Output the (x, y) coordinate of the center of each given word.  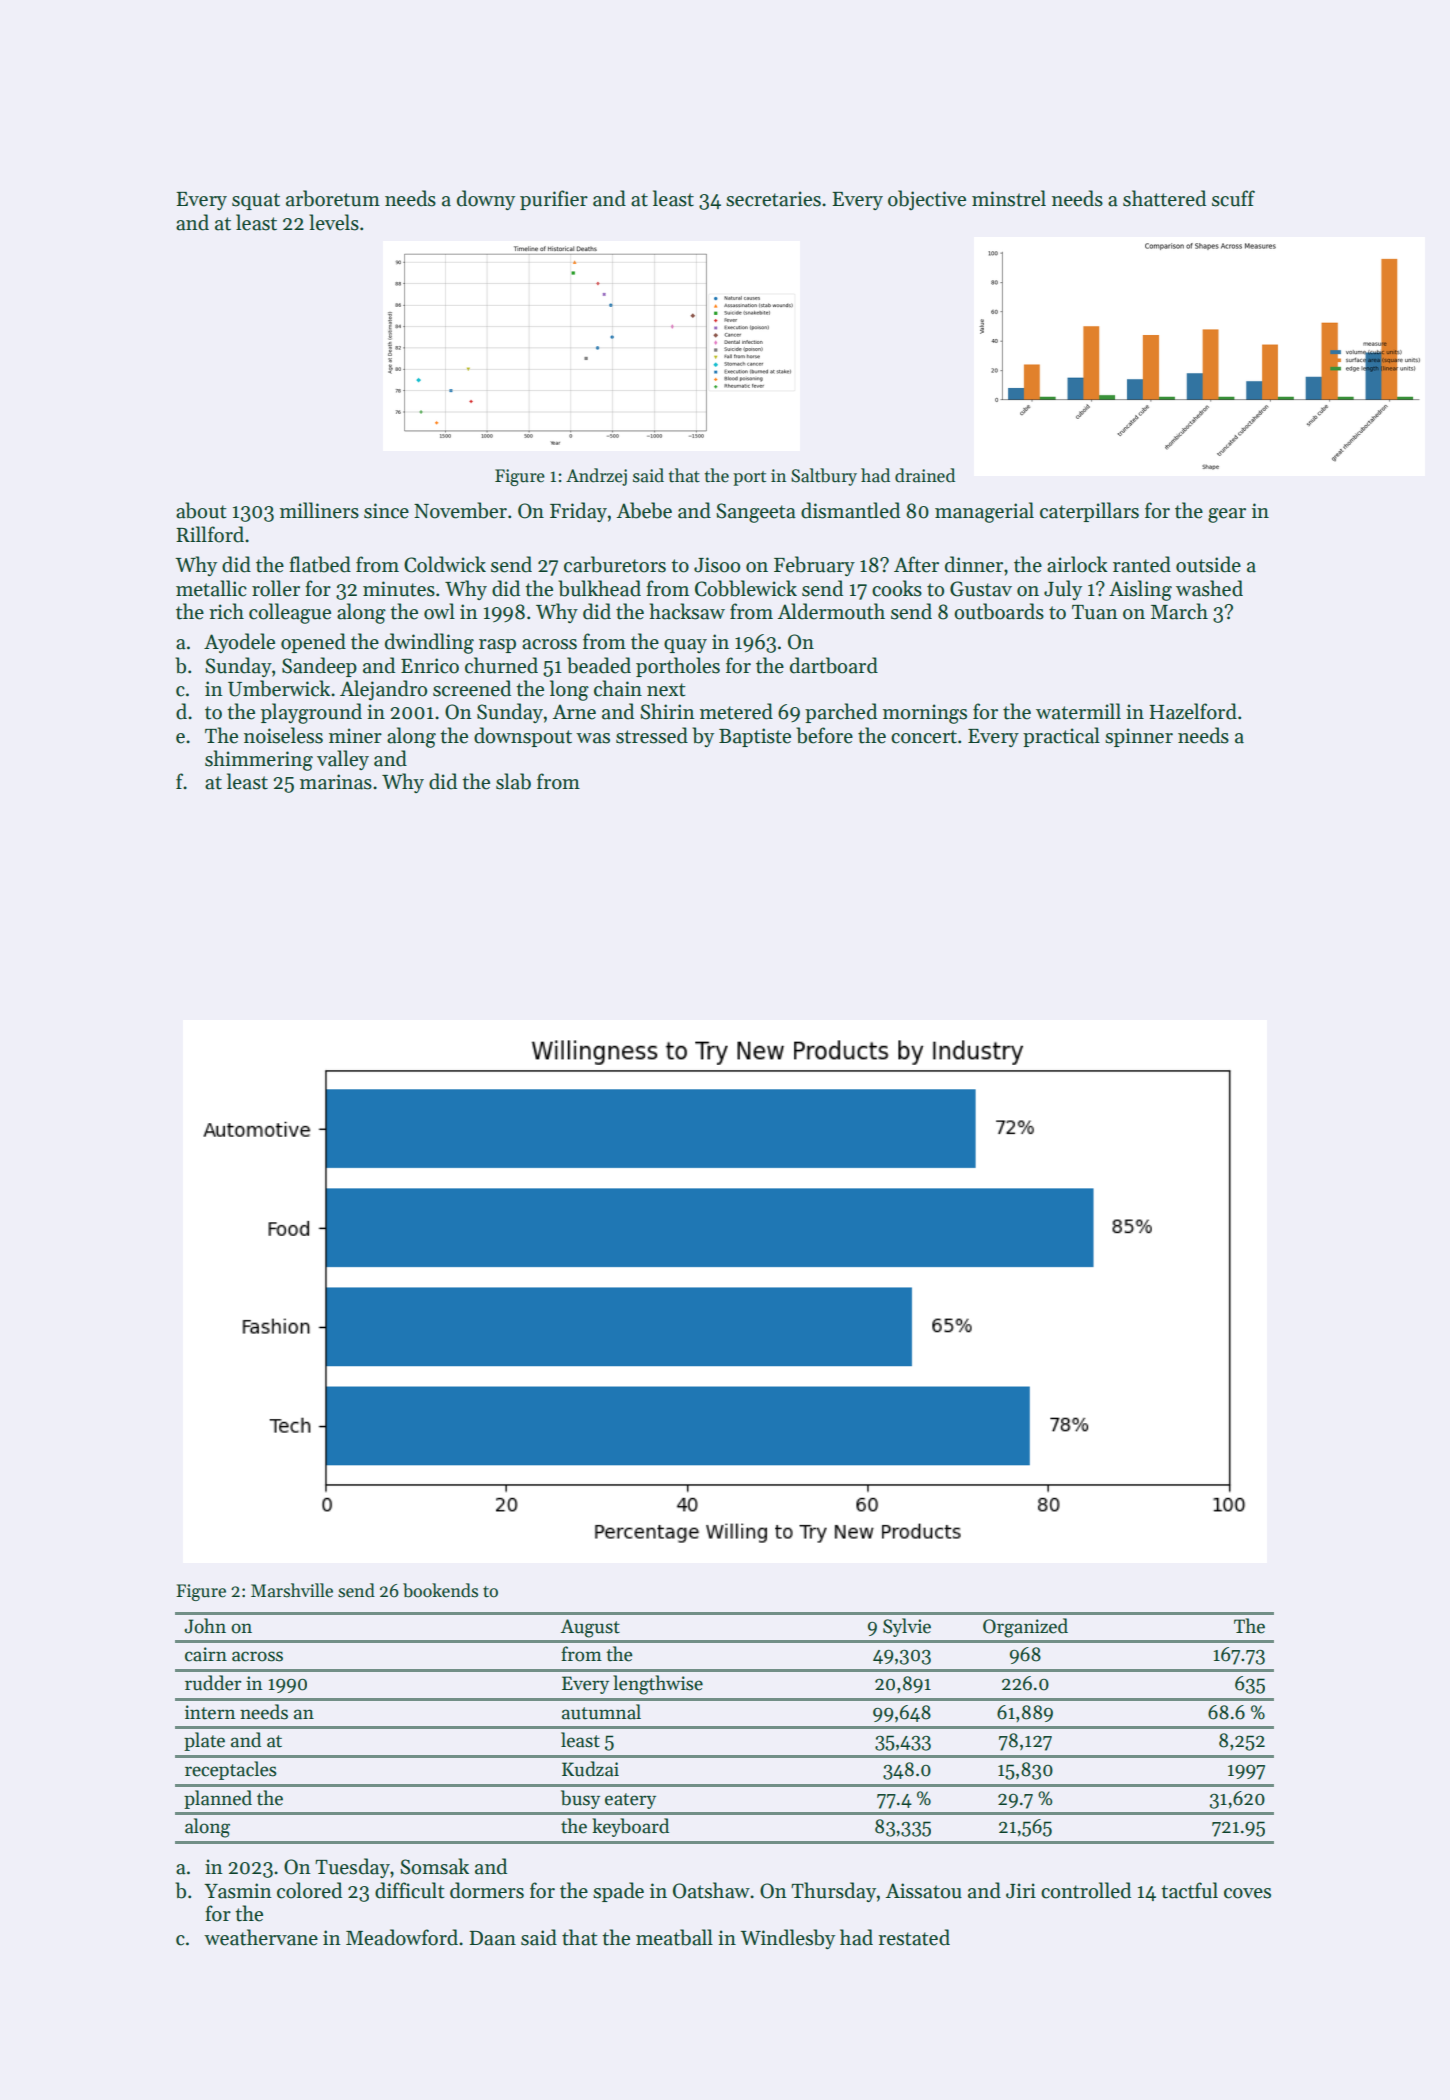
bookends (440, 1590)
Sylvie (907, 1627)
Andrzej (596, 477)
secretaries (773, 199)
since (386, 511)
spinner (1139, 737)
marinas (336, 782)
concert (924, 737)
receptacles (231, 1770)
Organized (1025, 1628)
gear (1227, 515)
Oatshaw (711, 1890)
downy (486, 200)
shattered (1164, 198)
